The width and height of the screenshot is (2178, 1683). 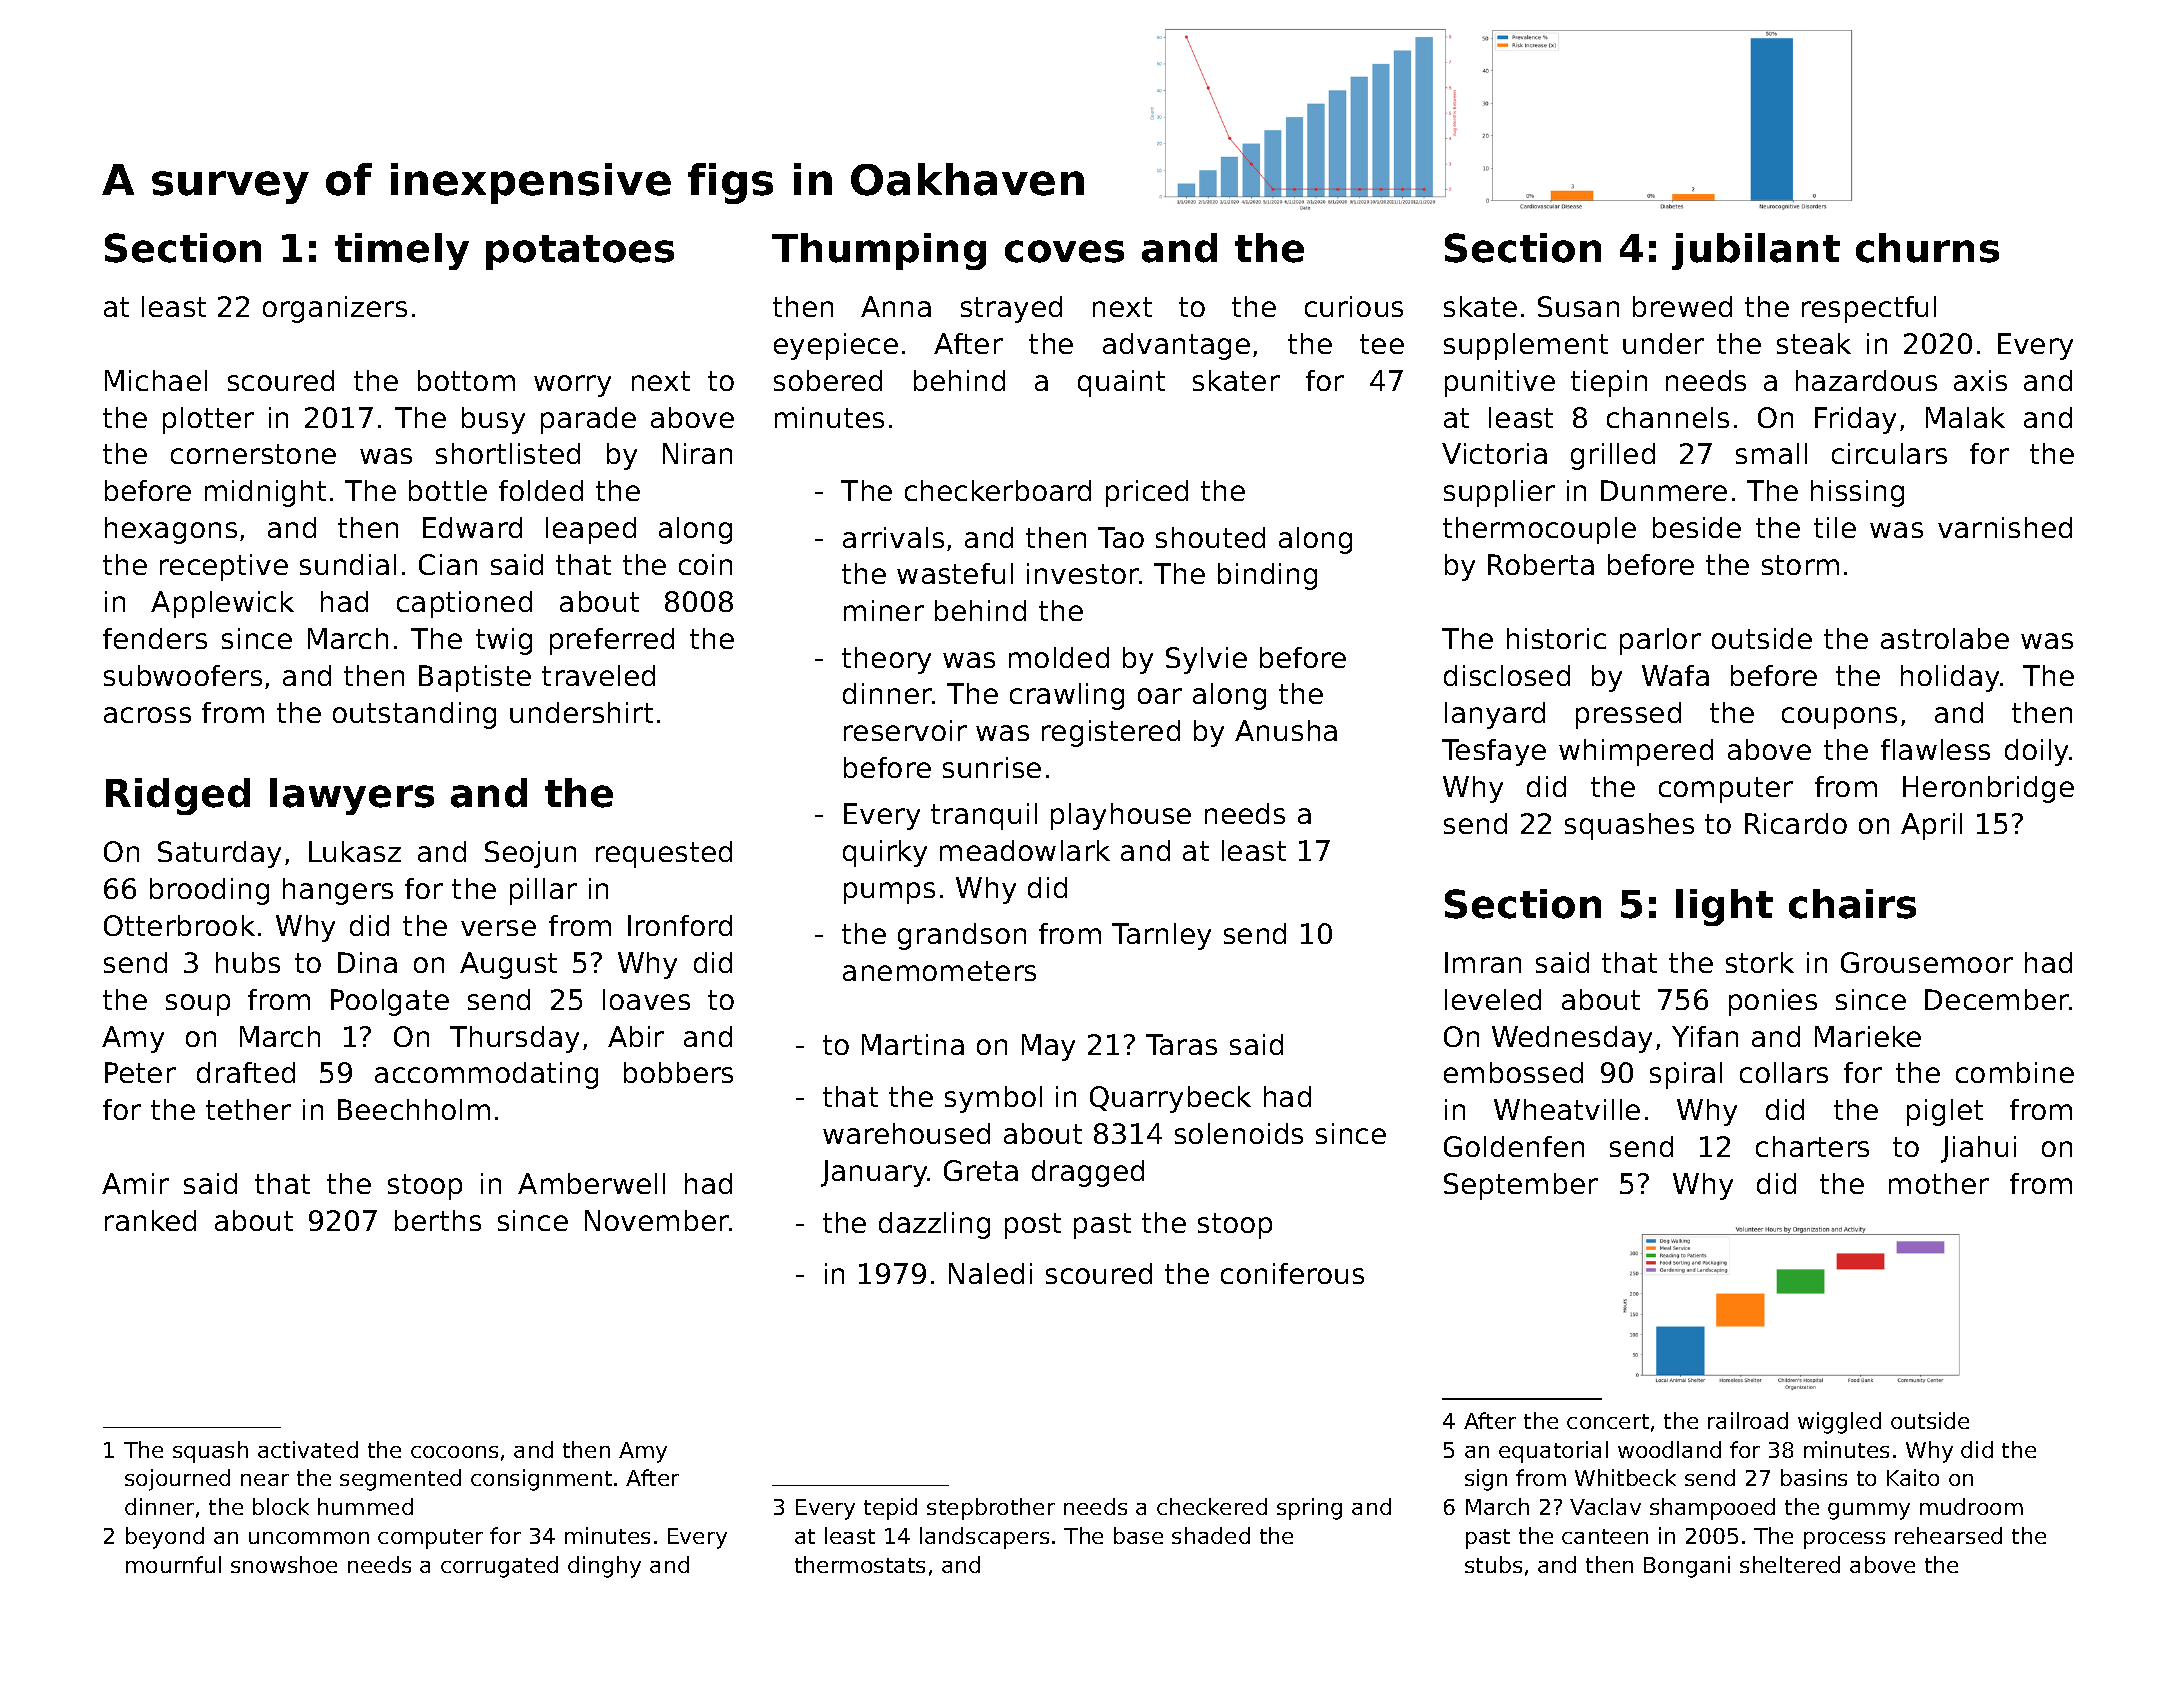 What do you see at coordinates (580, 252) in the screenshot?
I see `potatoes` at bounding box center [580, 252].
